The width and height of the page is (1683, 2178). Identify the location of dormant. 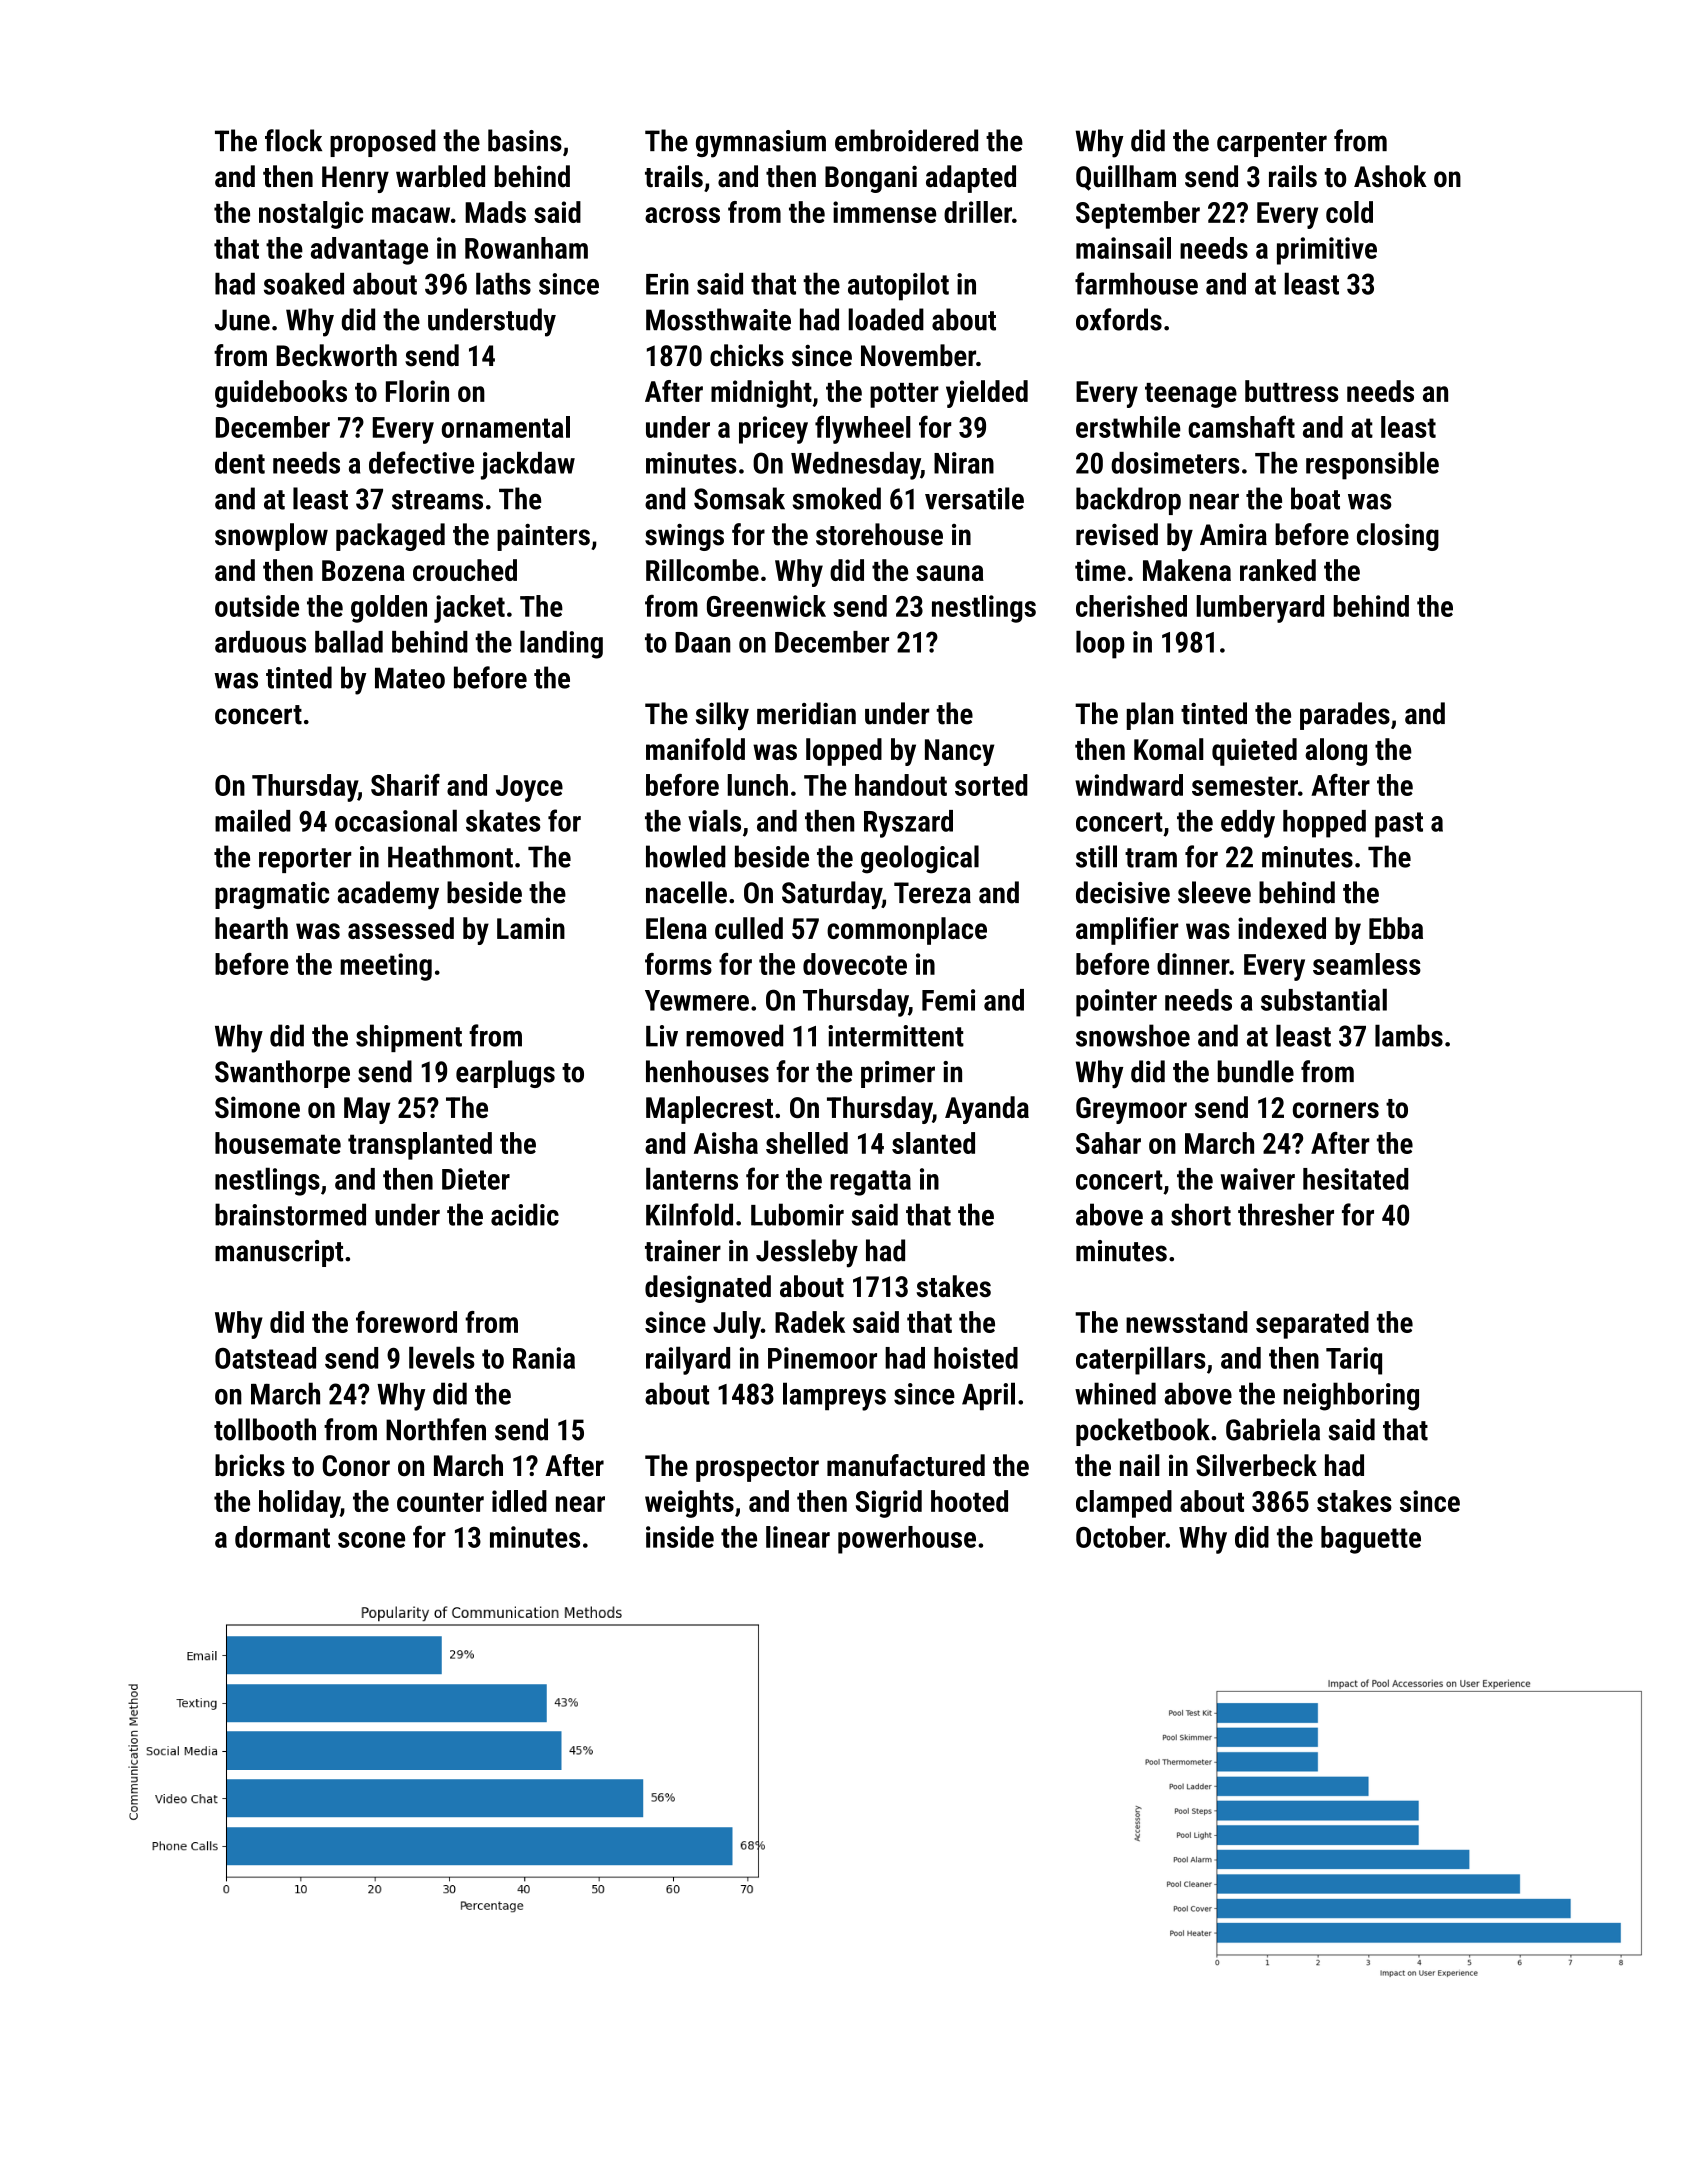
(282, 1537).
